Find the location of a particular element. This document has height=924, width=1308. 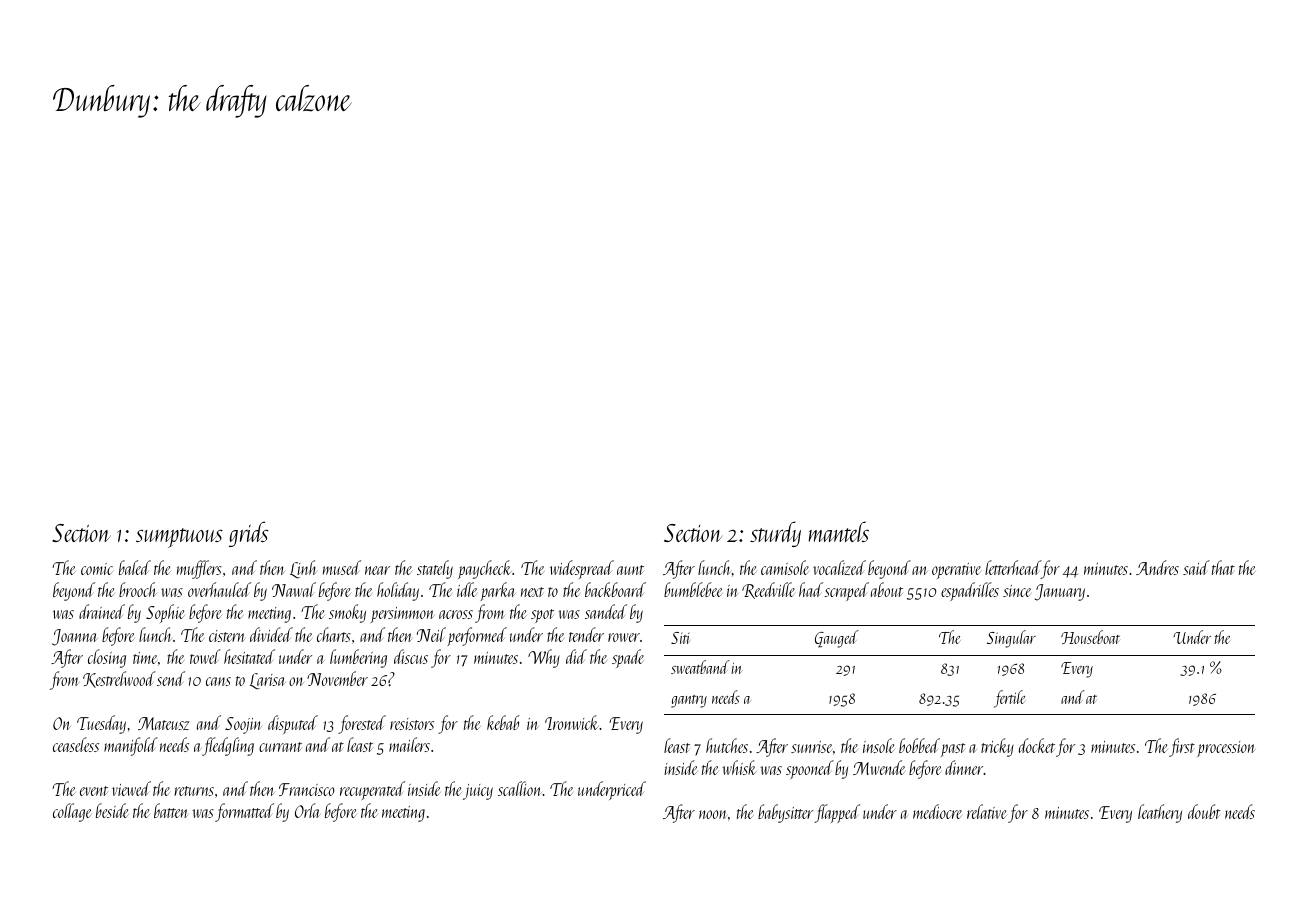

gantry is located at coordinates (689, 701).
